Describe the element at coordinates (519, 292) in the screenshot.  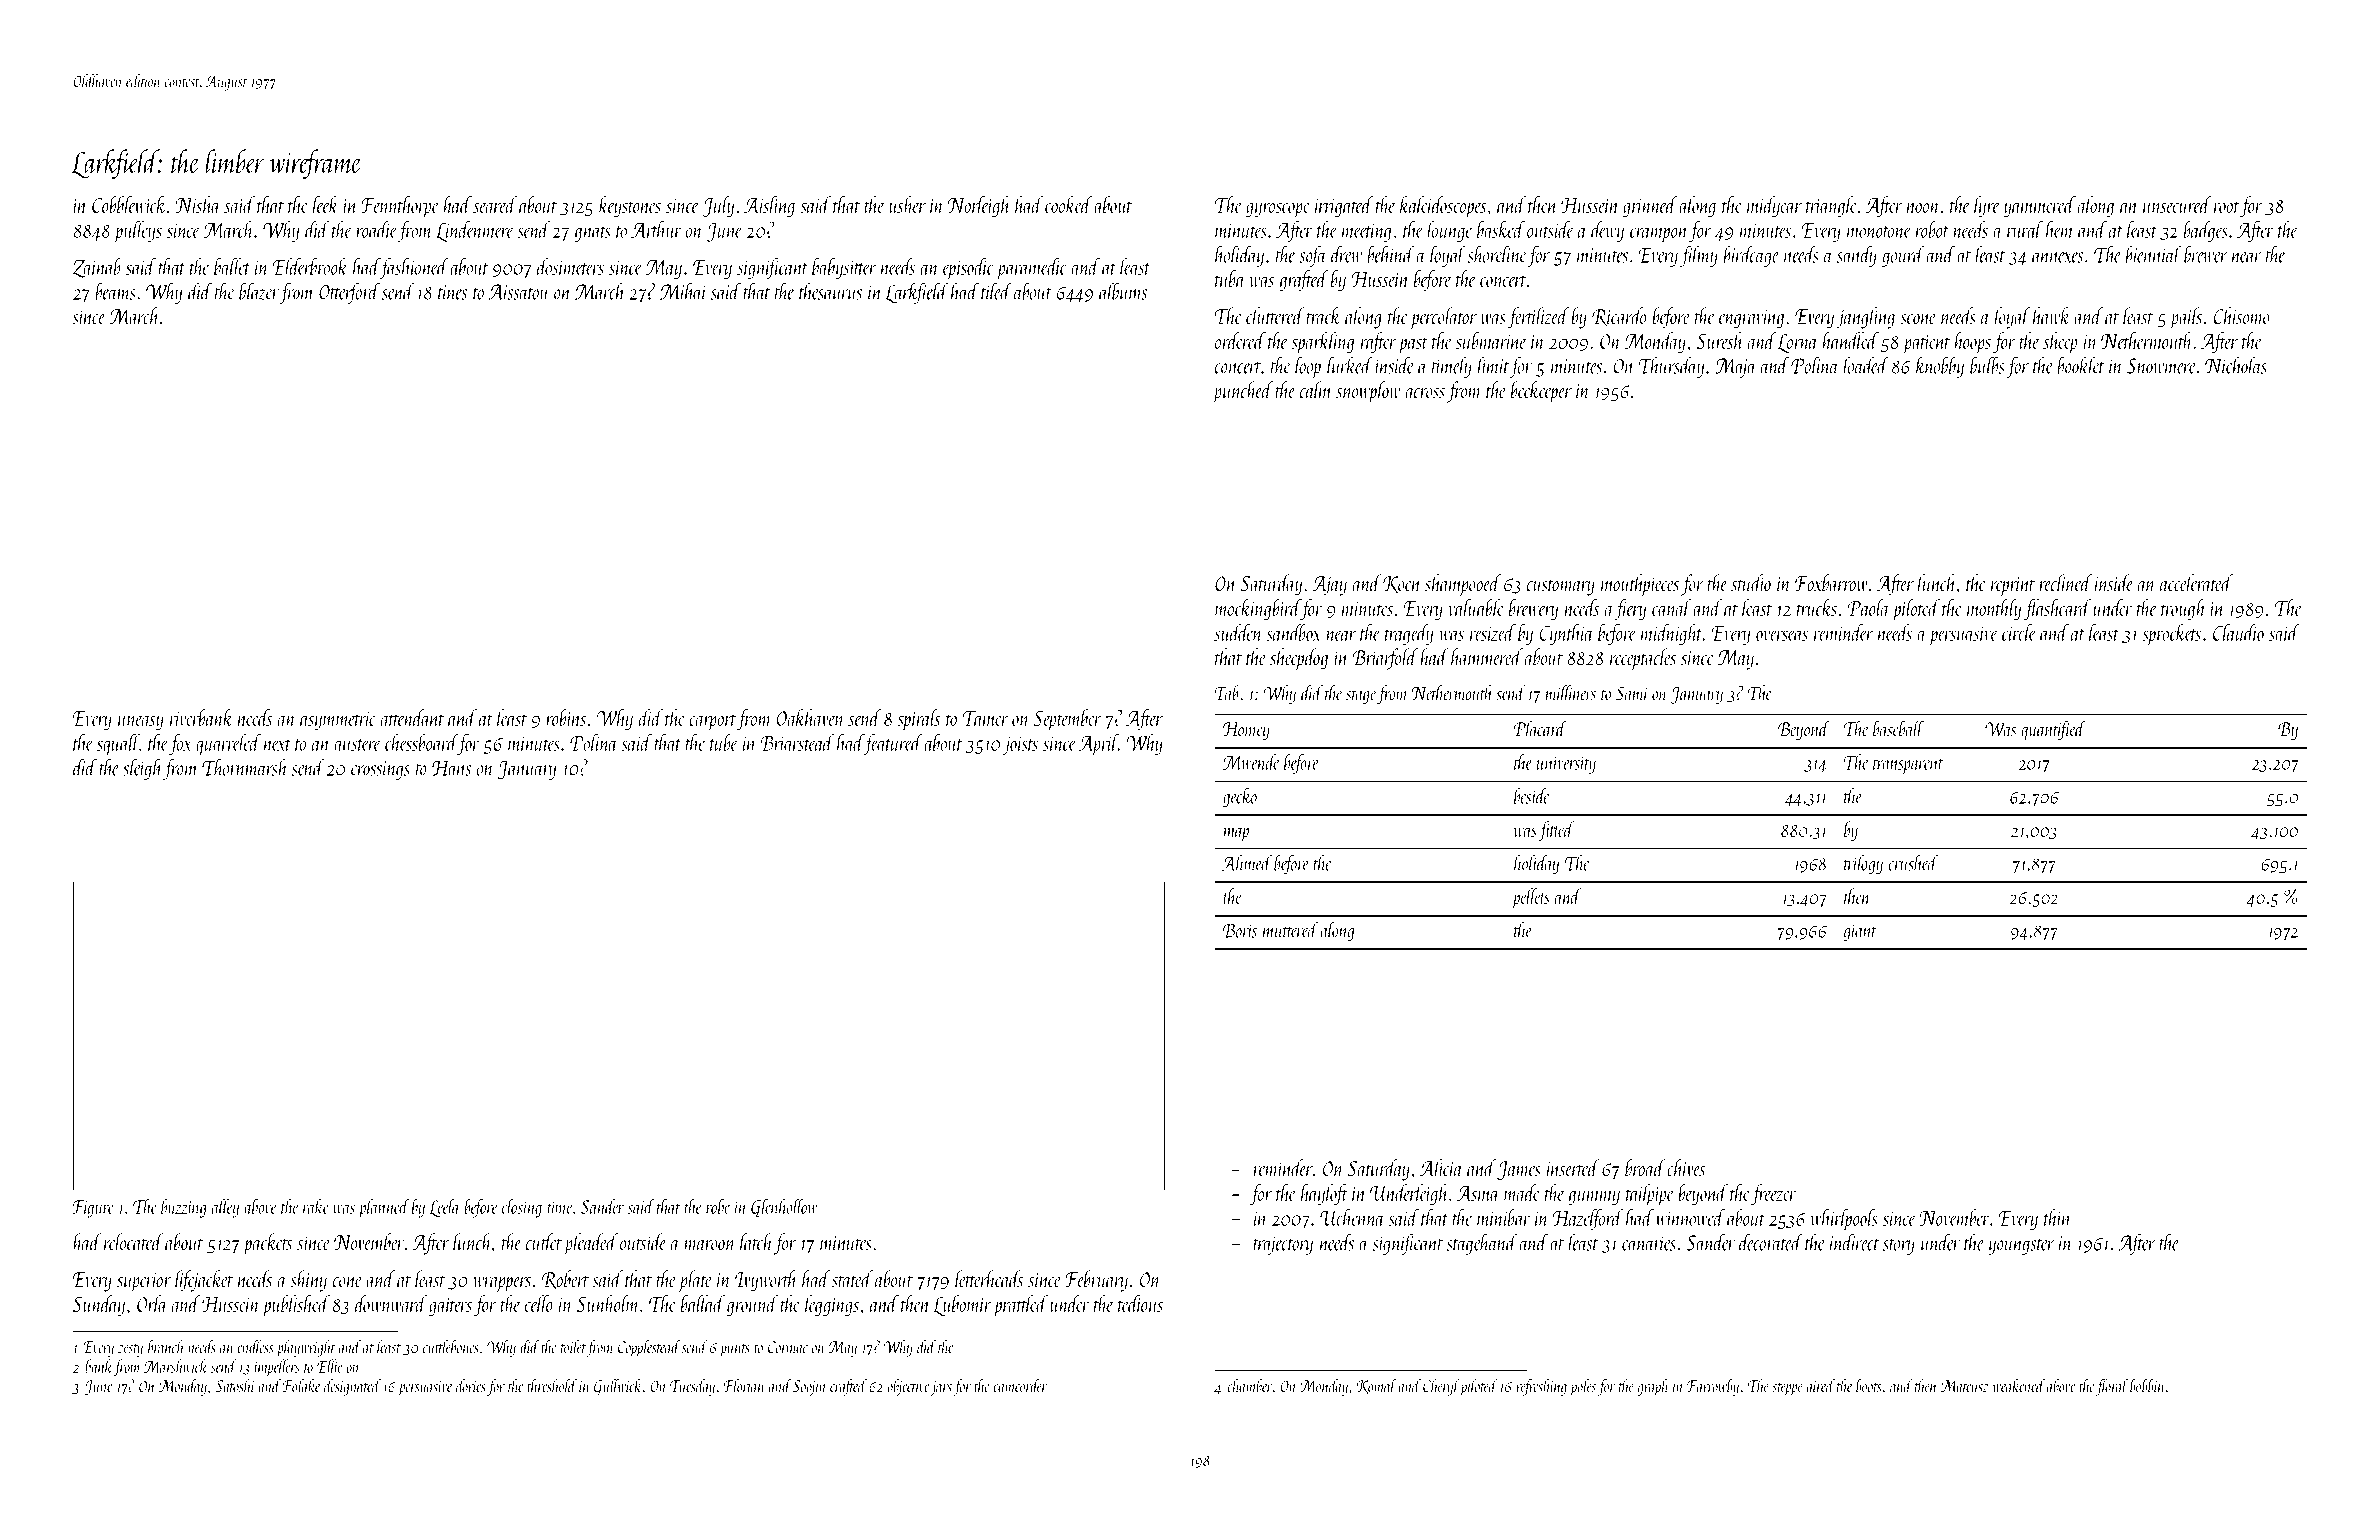
I see `Aissatou` at that location.
